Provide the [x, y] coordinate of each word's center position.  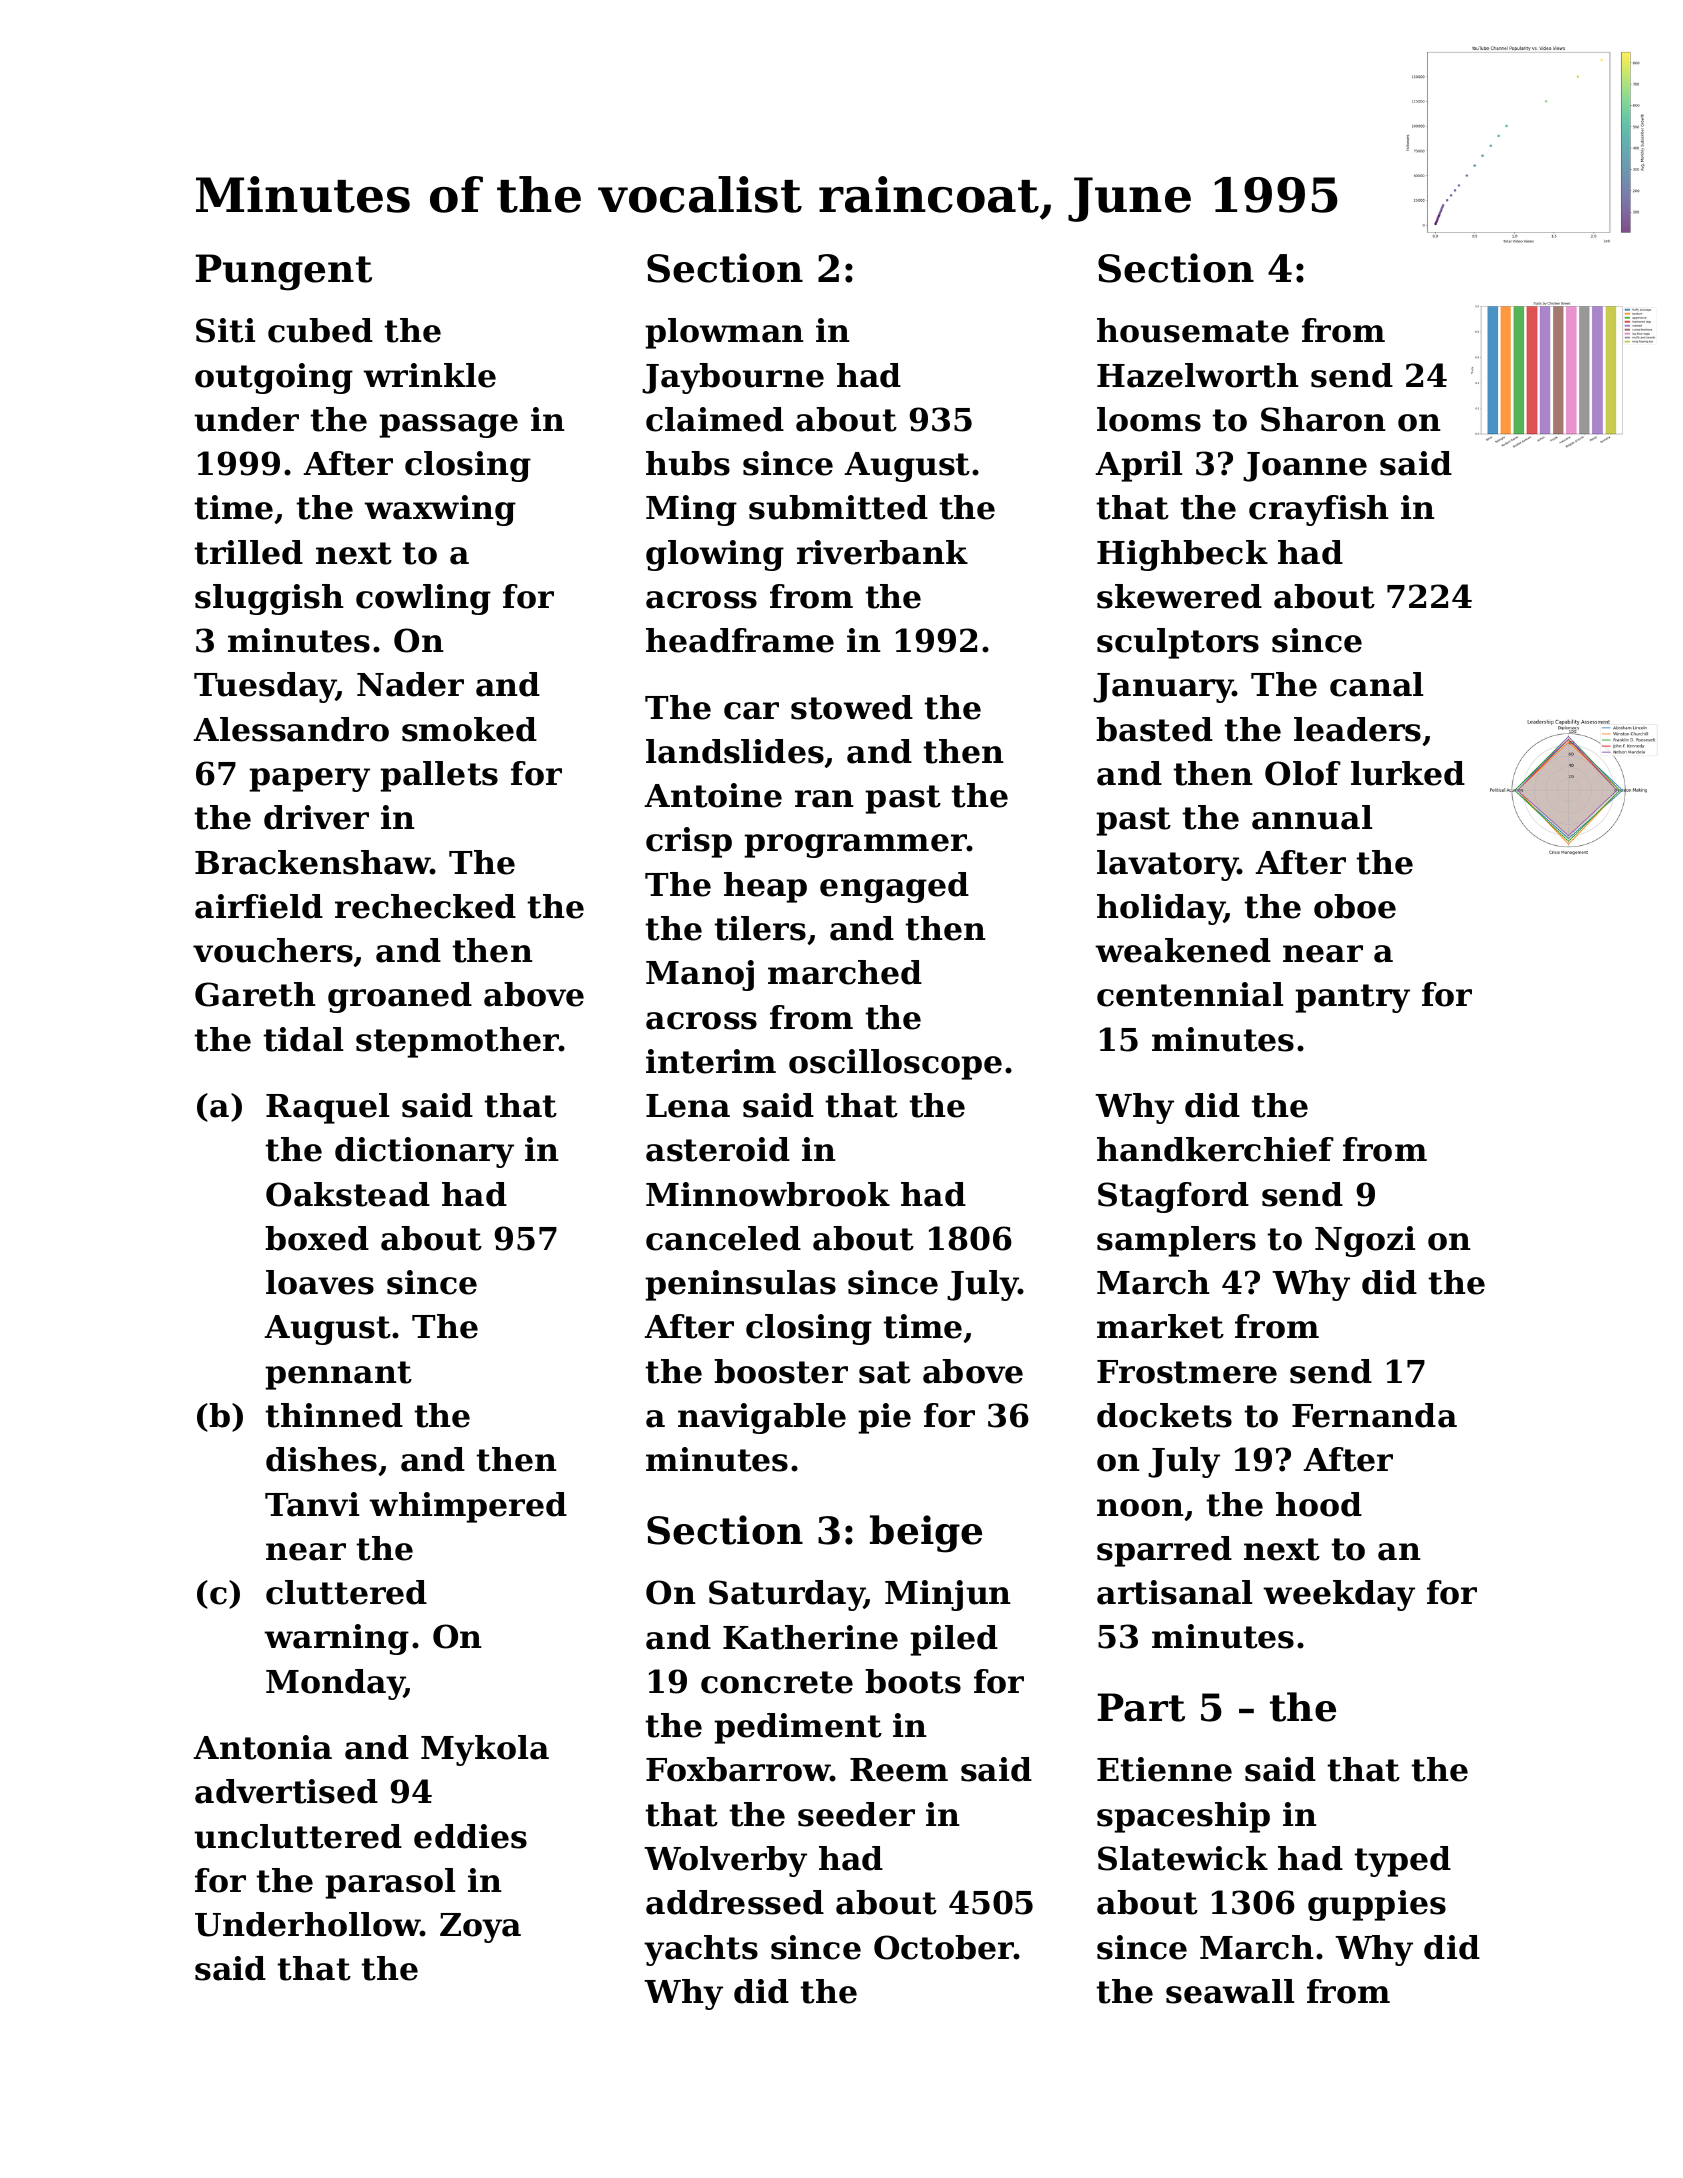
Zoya [480, 1928]
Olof [1303, 773]
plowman [724, 333]
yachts [701, 1950]
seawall [1230, 1991]
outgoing [274, 378]
